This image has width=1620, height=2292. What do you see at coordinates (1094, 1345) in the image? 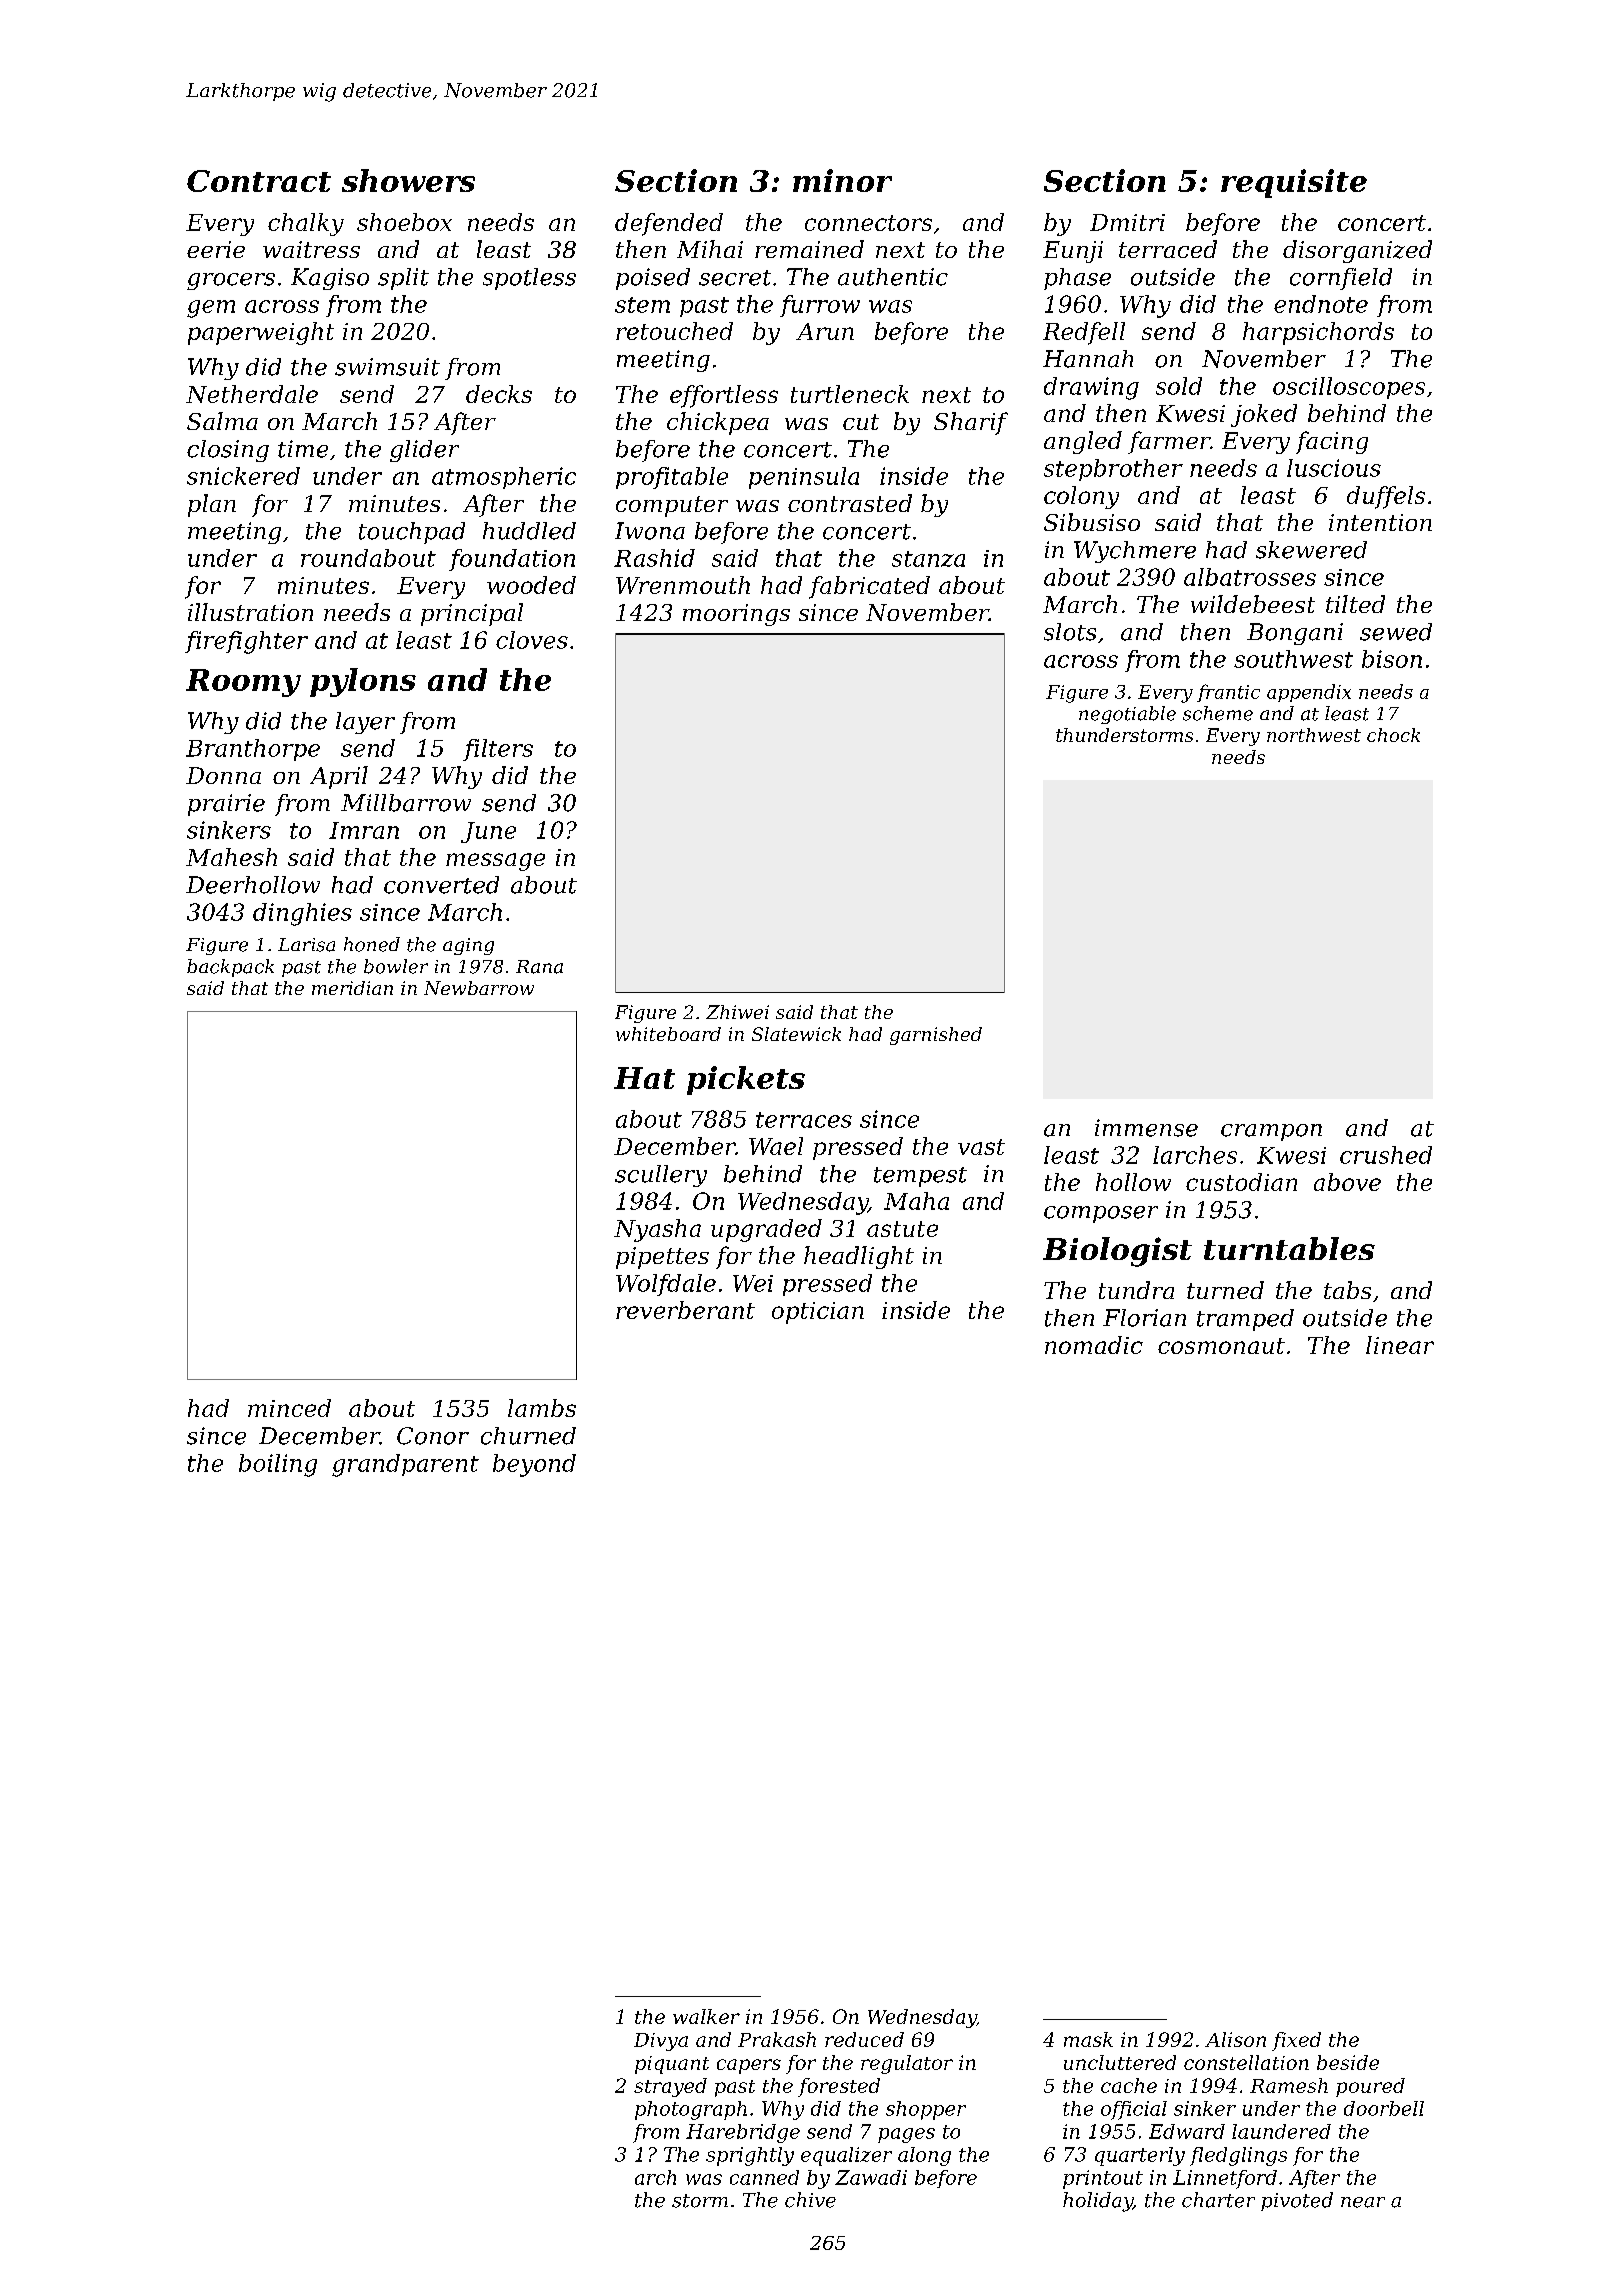
I see `nomadic` at bounding box center [1094, 1345].
